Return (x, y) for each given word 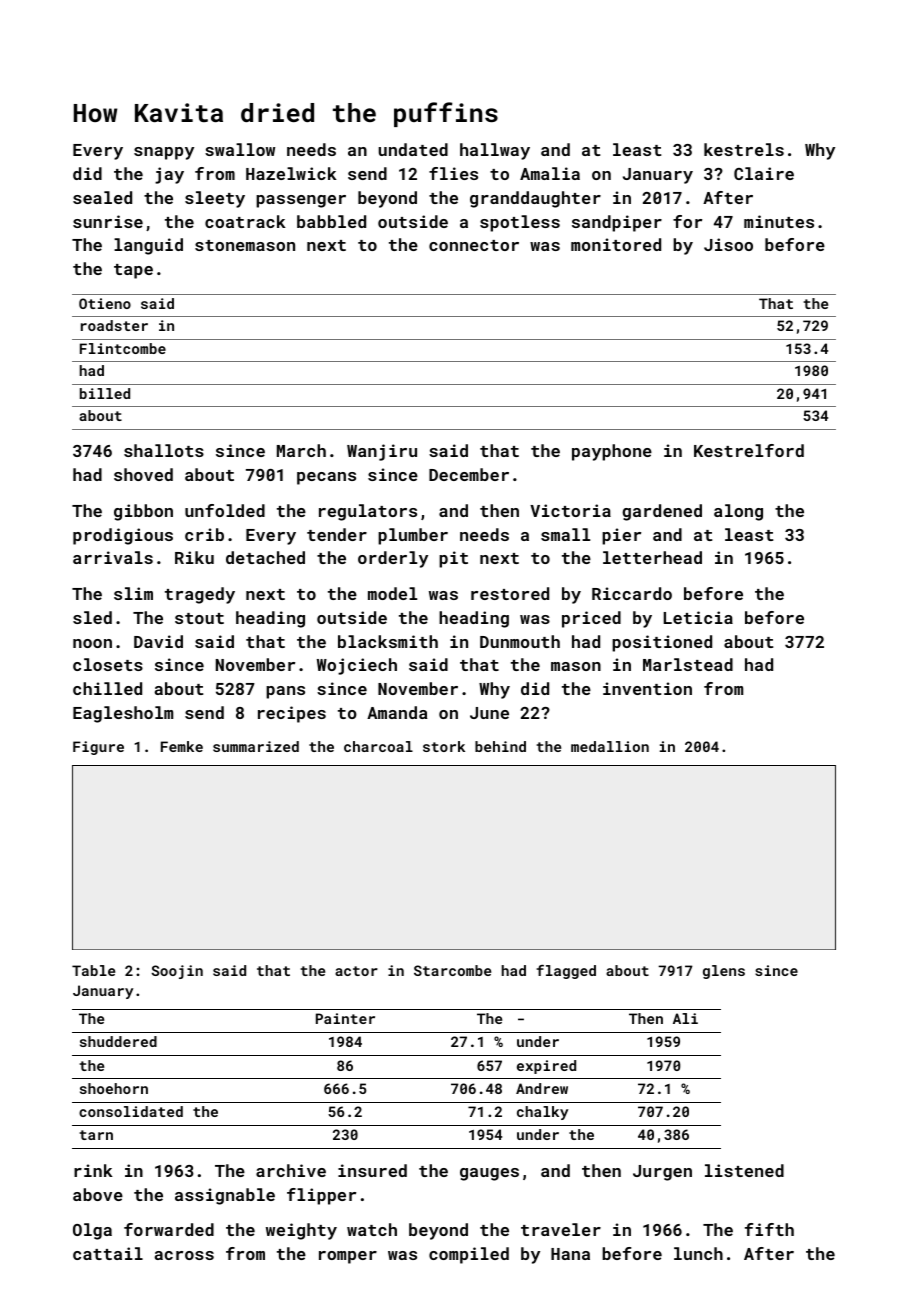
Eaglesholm (123, 714)
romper (348, 1257)
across (184, 1255)
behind (500, 746)
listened (744, 1170)
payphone (612, 452)
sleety (215, 199)
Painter (345, 1018)
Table (93, 970)
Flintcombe (123, 348)
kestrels (744, 149)
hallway (495, 151)
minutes (779, 221)
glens (724, 972)
